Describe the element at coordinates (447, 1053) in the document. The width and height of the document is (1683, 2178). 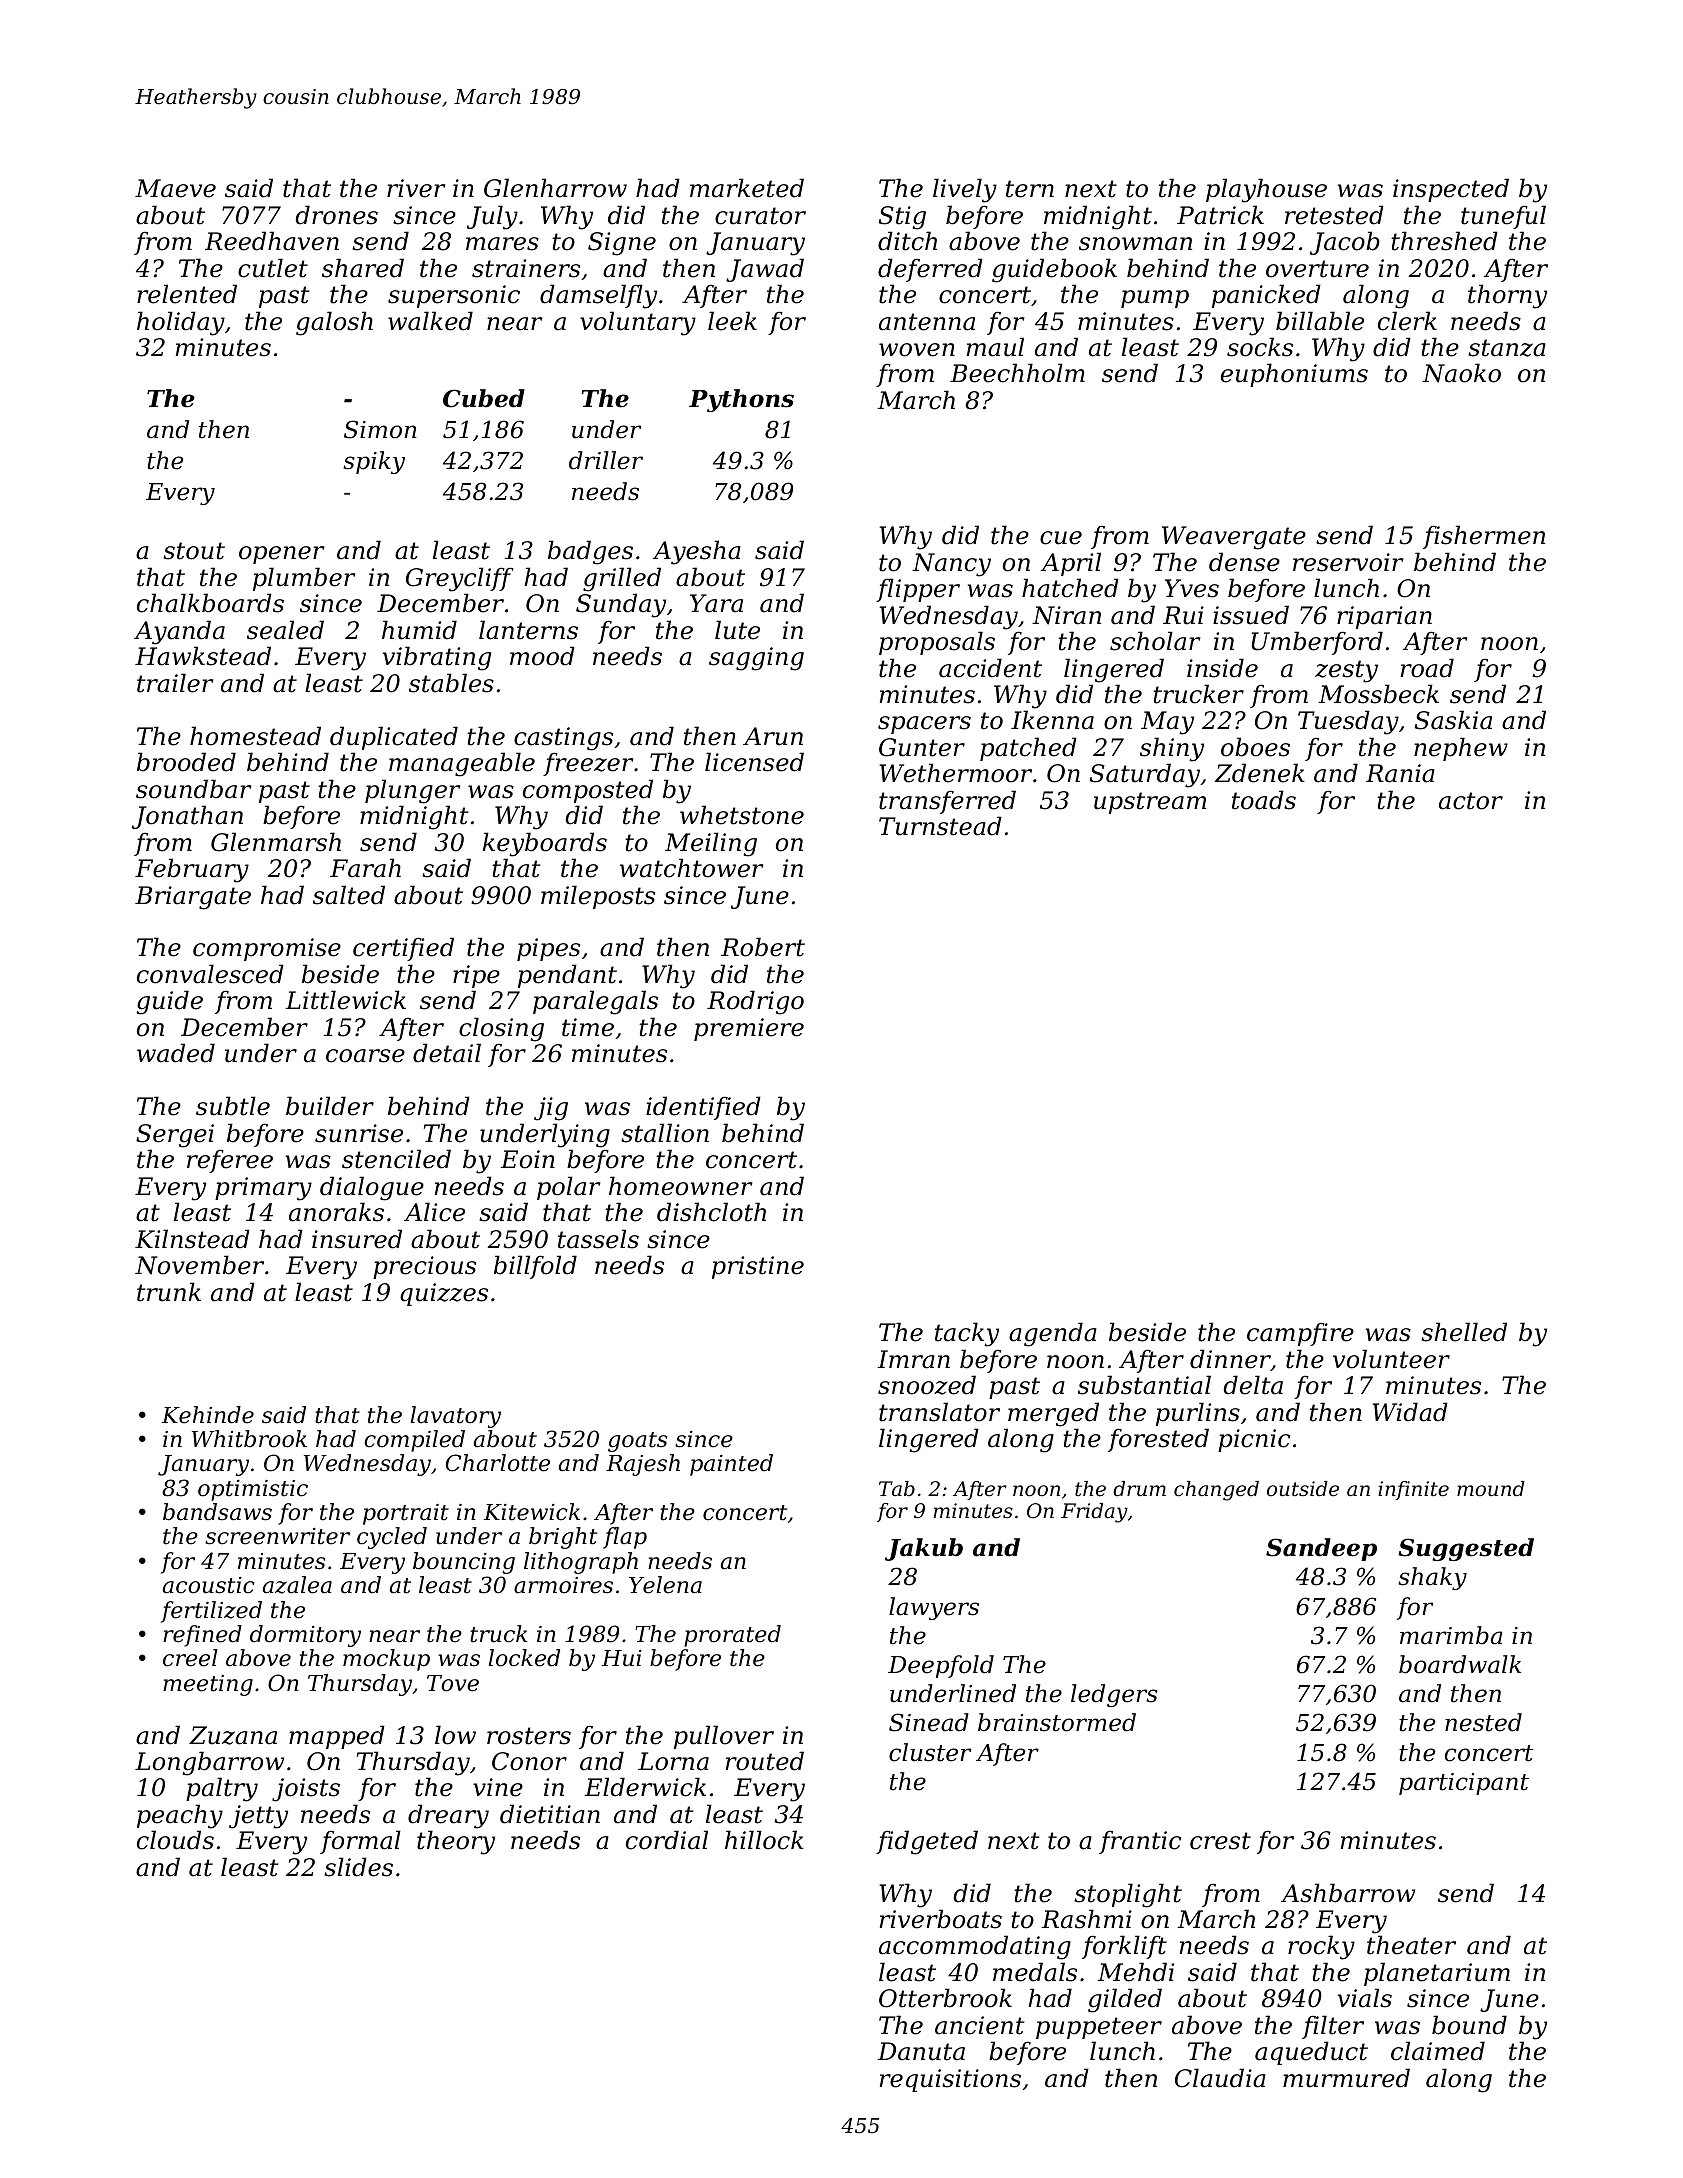
I see `detail` at that location.
